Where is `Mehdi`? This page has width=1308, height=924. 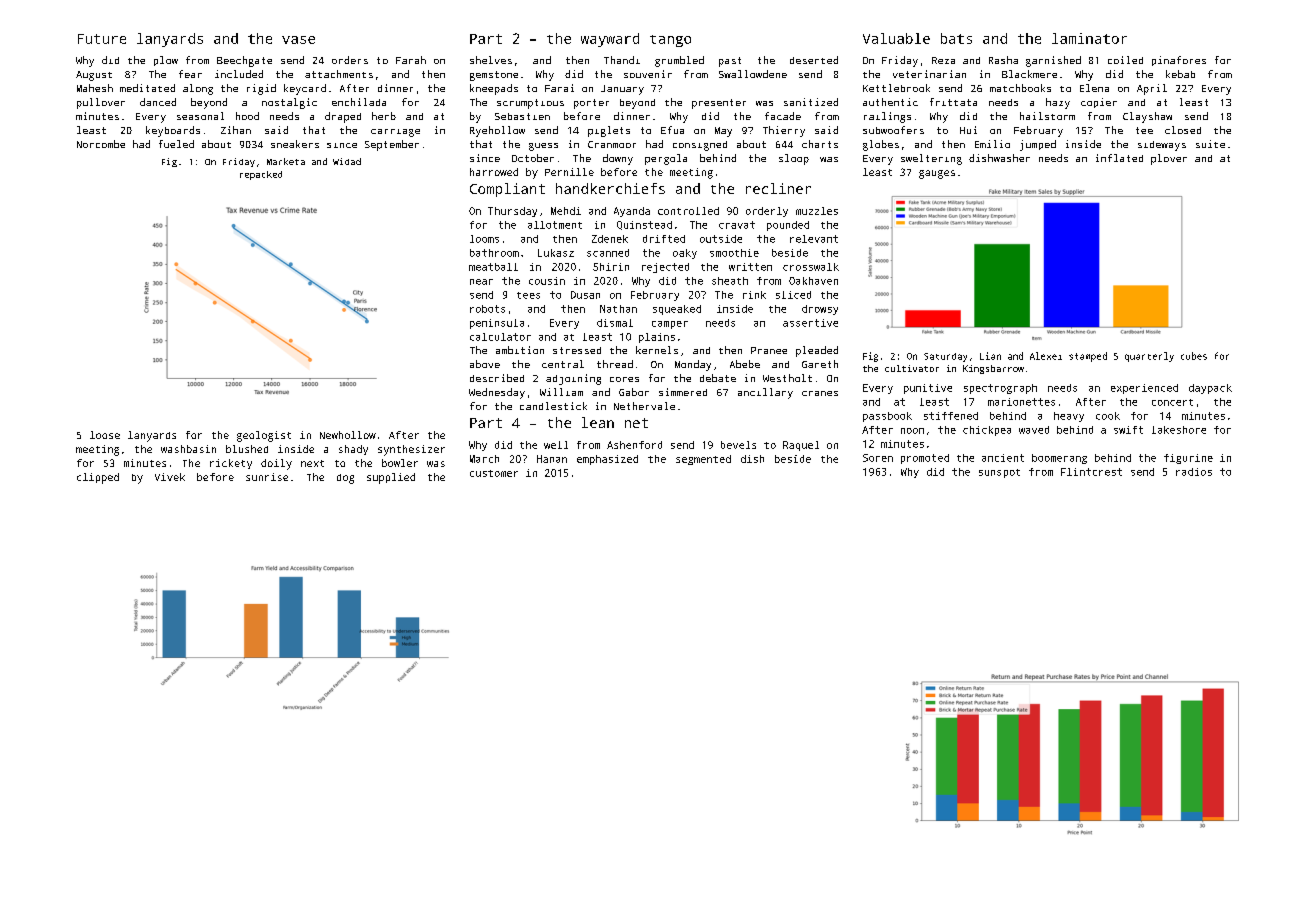
Mehdi is located at coordinates (566, 211).
